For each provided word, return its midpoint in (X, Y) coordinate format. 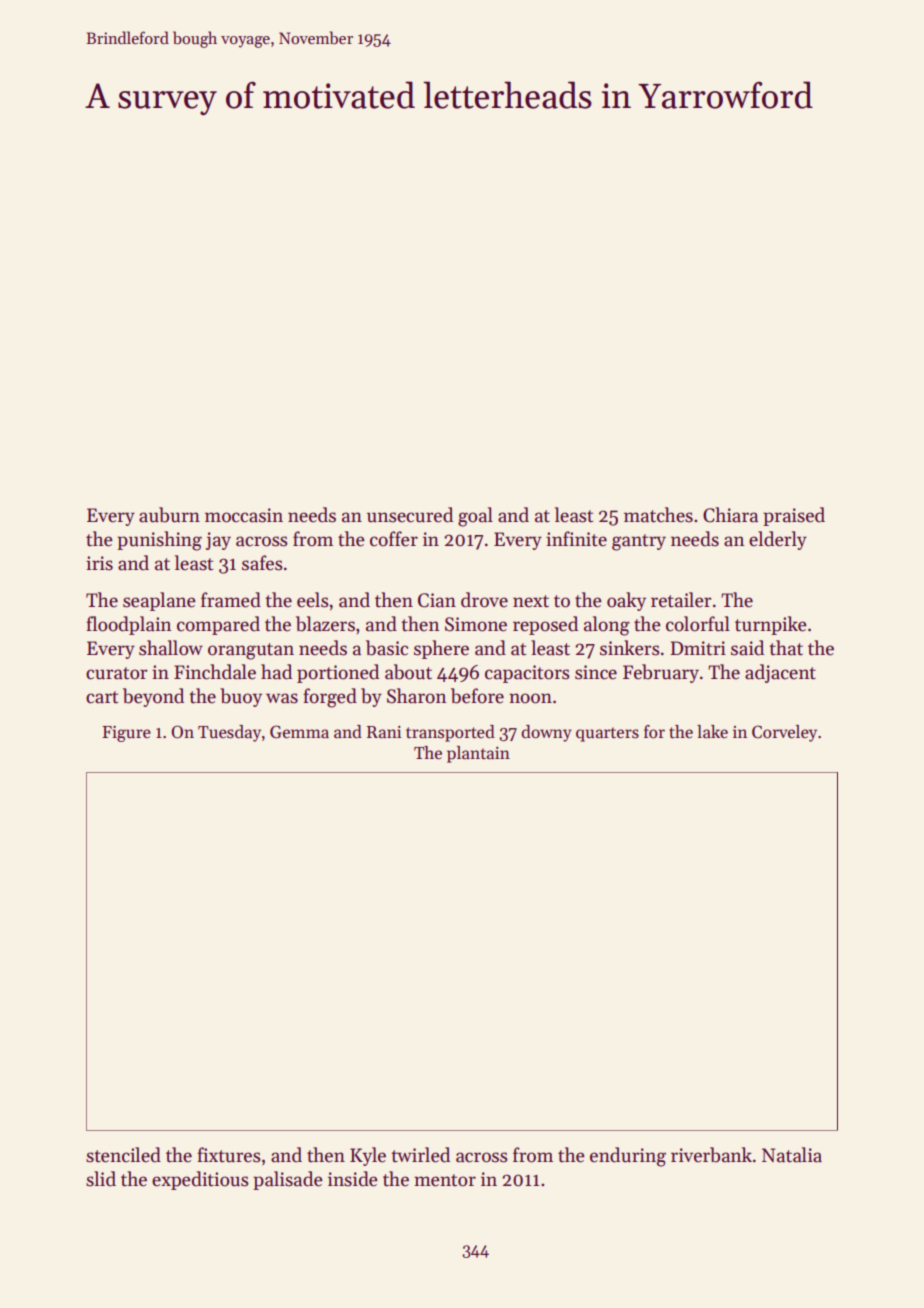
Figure (126, 734)
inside (353, 1179)
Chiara (730, 515)
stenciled (123, 1155)
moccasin (244, 515)
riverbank (711, 1155)
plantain (478, 754)
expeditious (200, 1180)
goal (475, 517)
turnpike (771, 625)
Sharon (417, 696)
